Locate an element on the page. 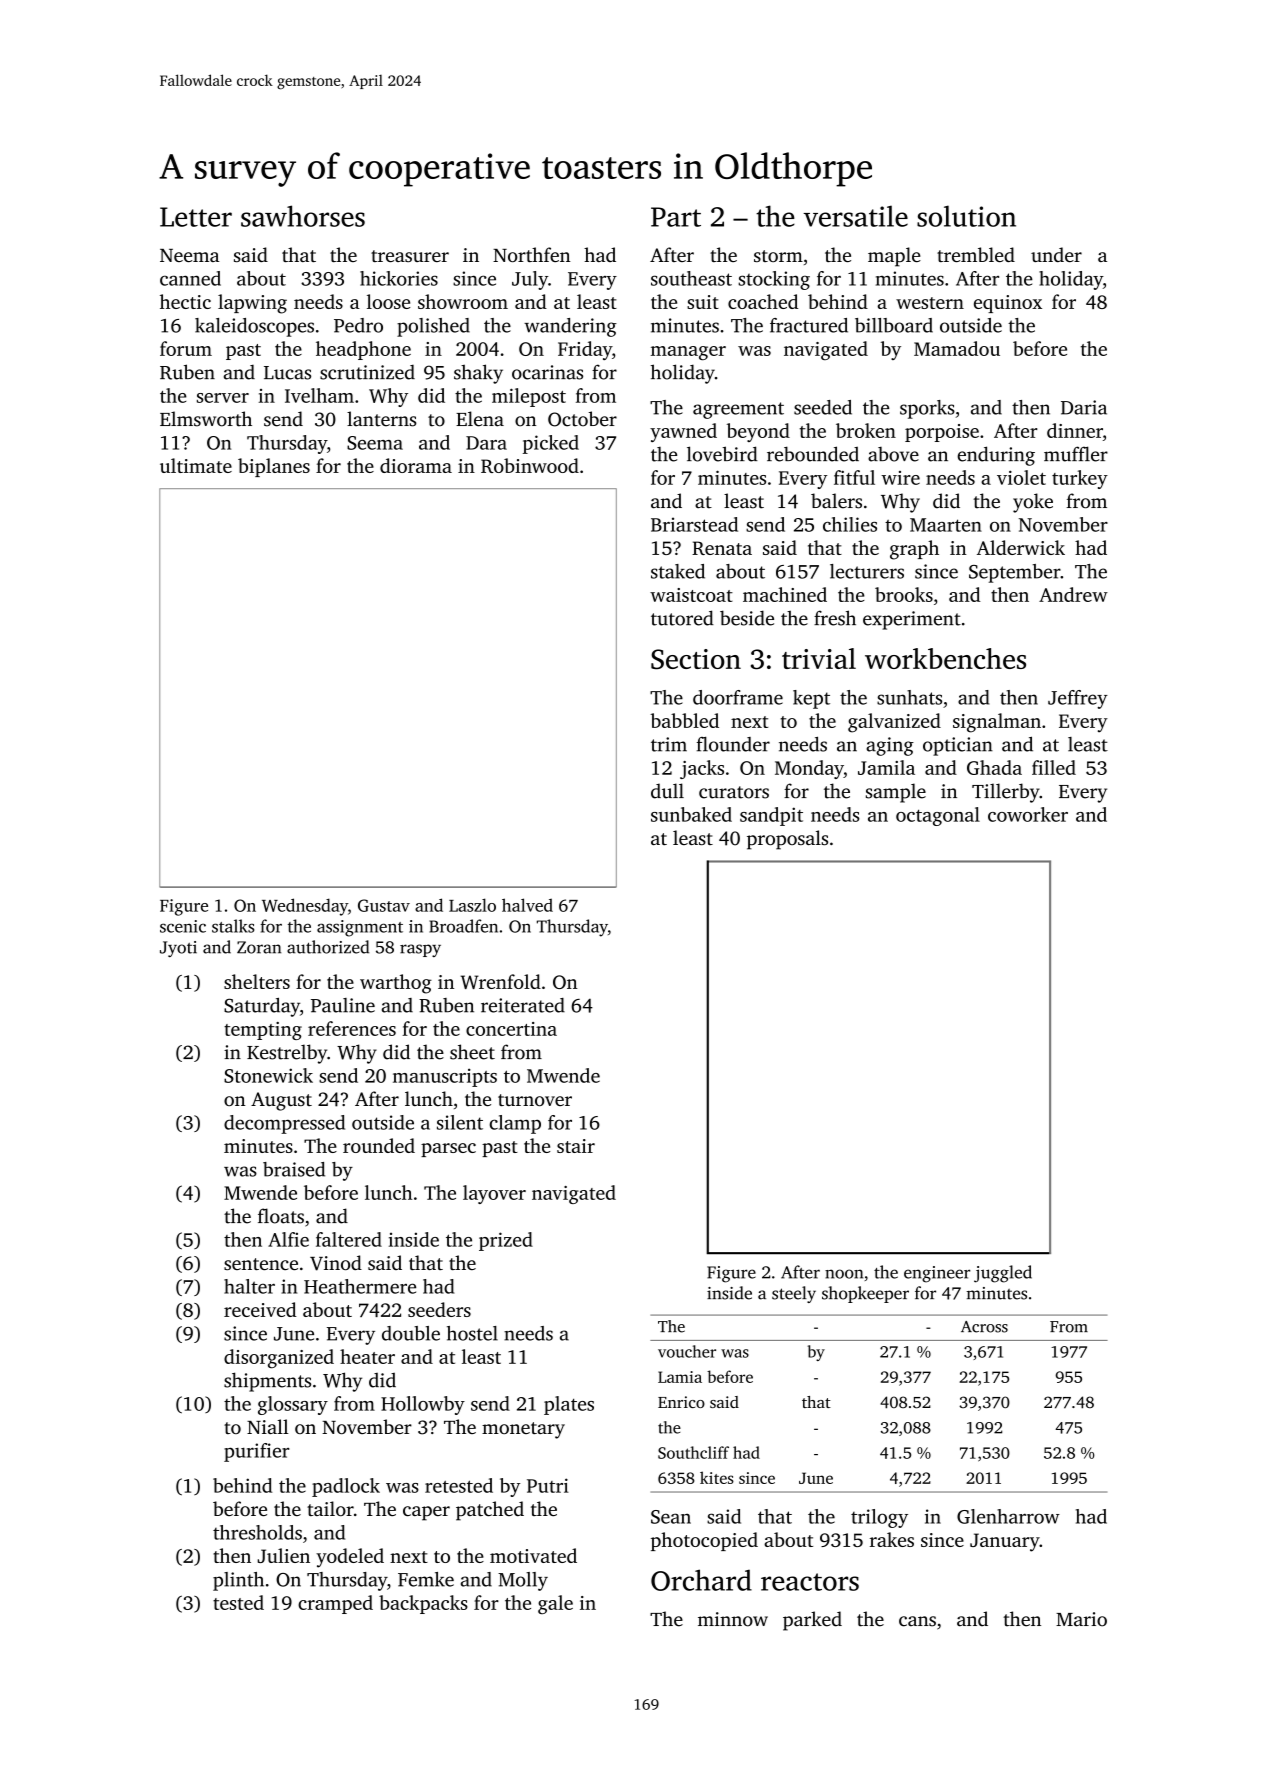 The width and height of the image is (1267, 1792). shopkeeper is located at coordinates (865, 1294).
